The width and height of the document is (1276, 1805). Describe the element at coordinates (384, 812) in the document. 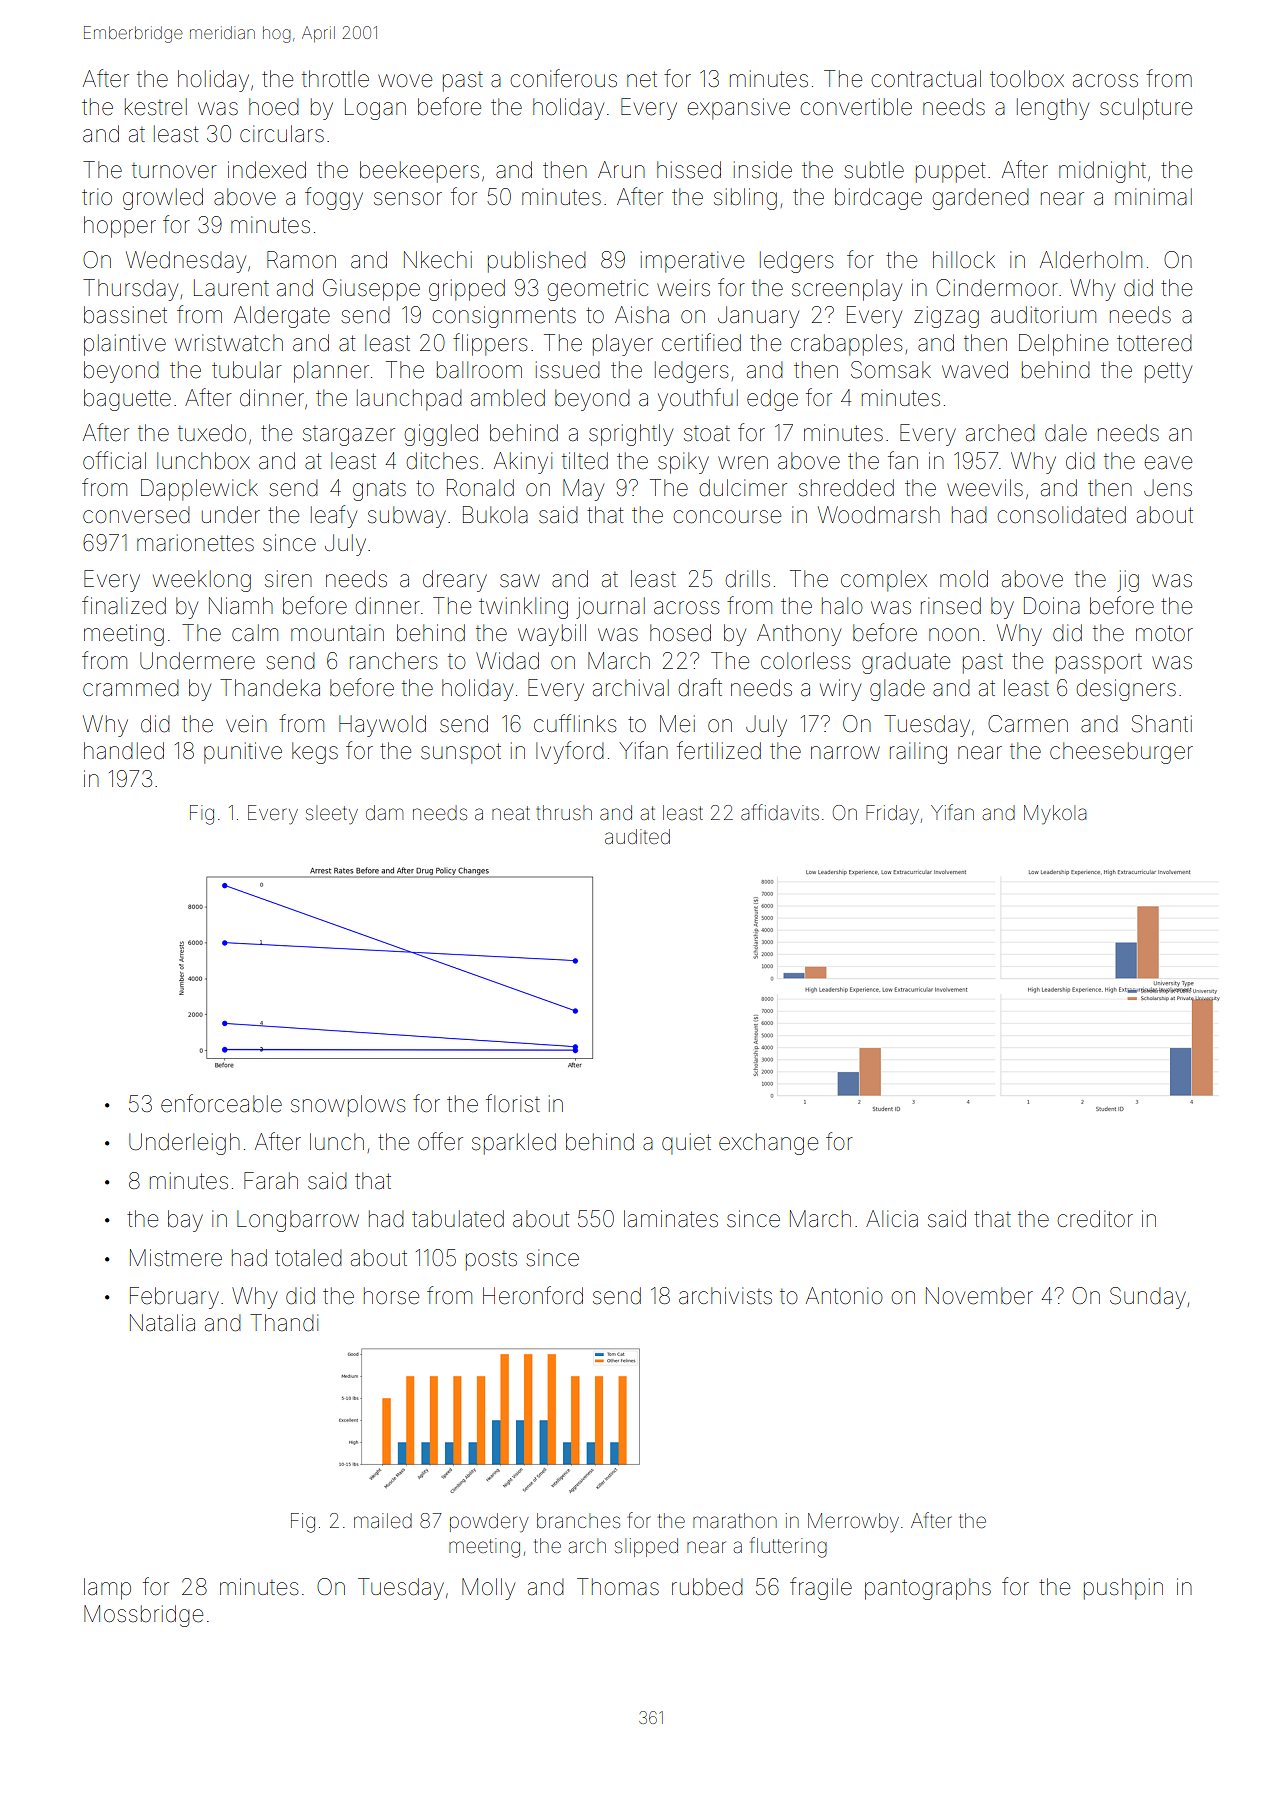

I see `dam` at that location.
